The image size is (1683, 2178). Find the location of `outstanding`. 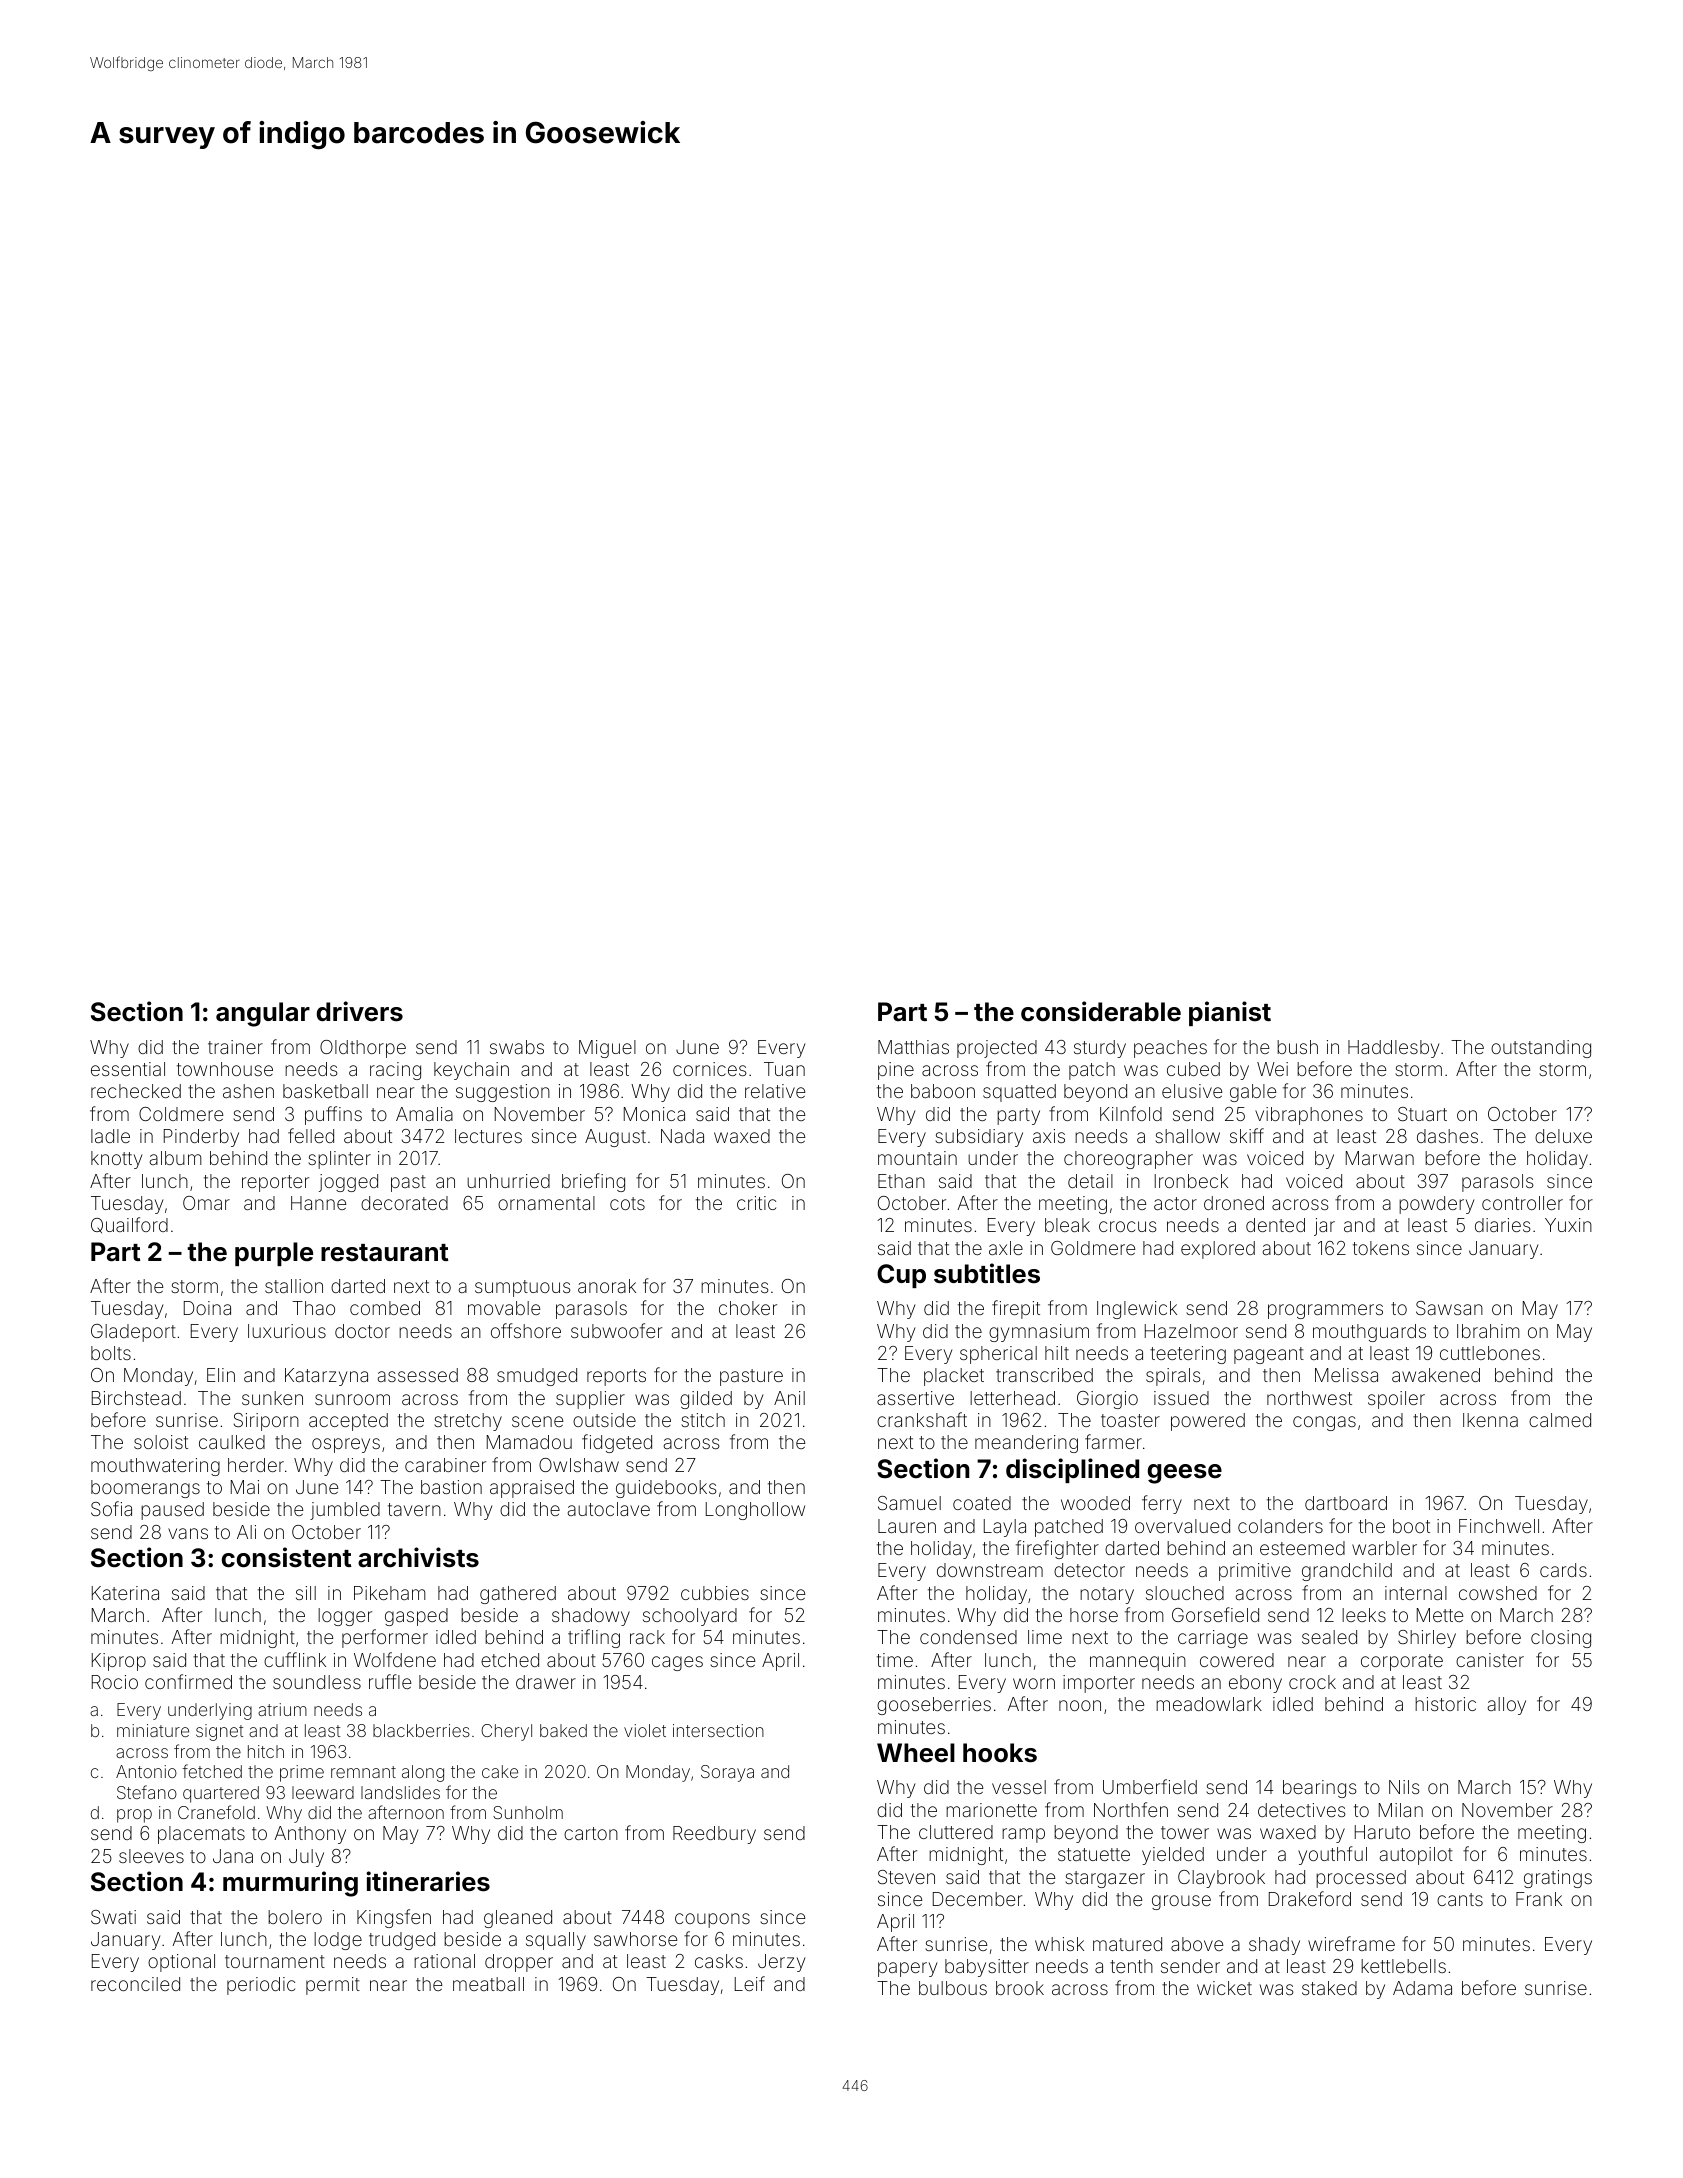

outstanding is located at coordinates (1541, 1049).
